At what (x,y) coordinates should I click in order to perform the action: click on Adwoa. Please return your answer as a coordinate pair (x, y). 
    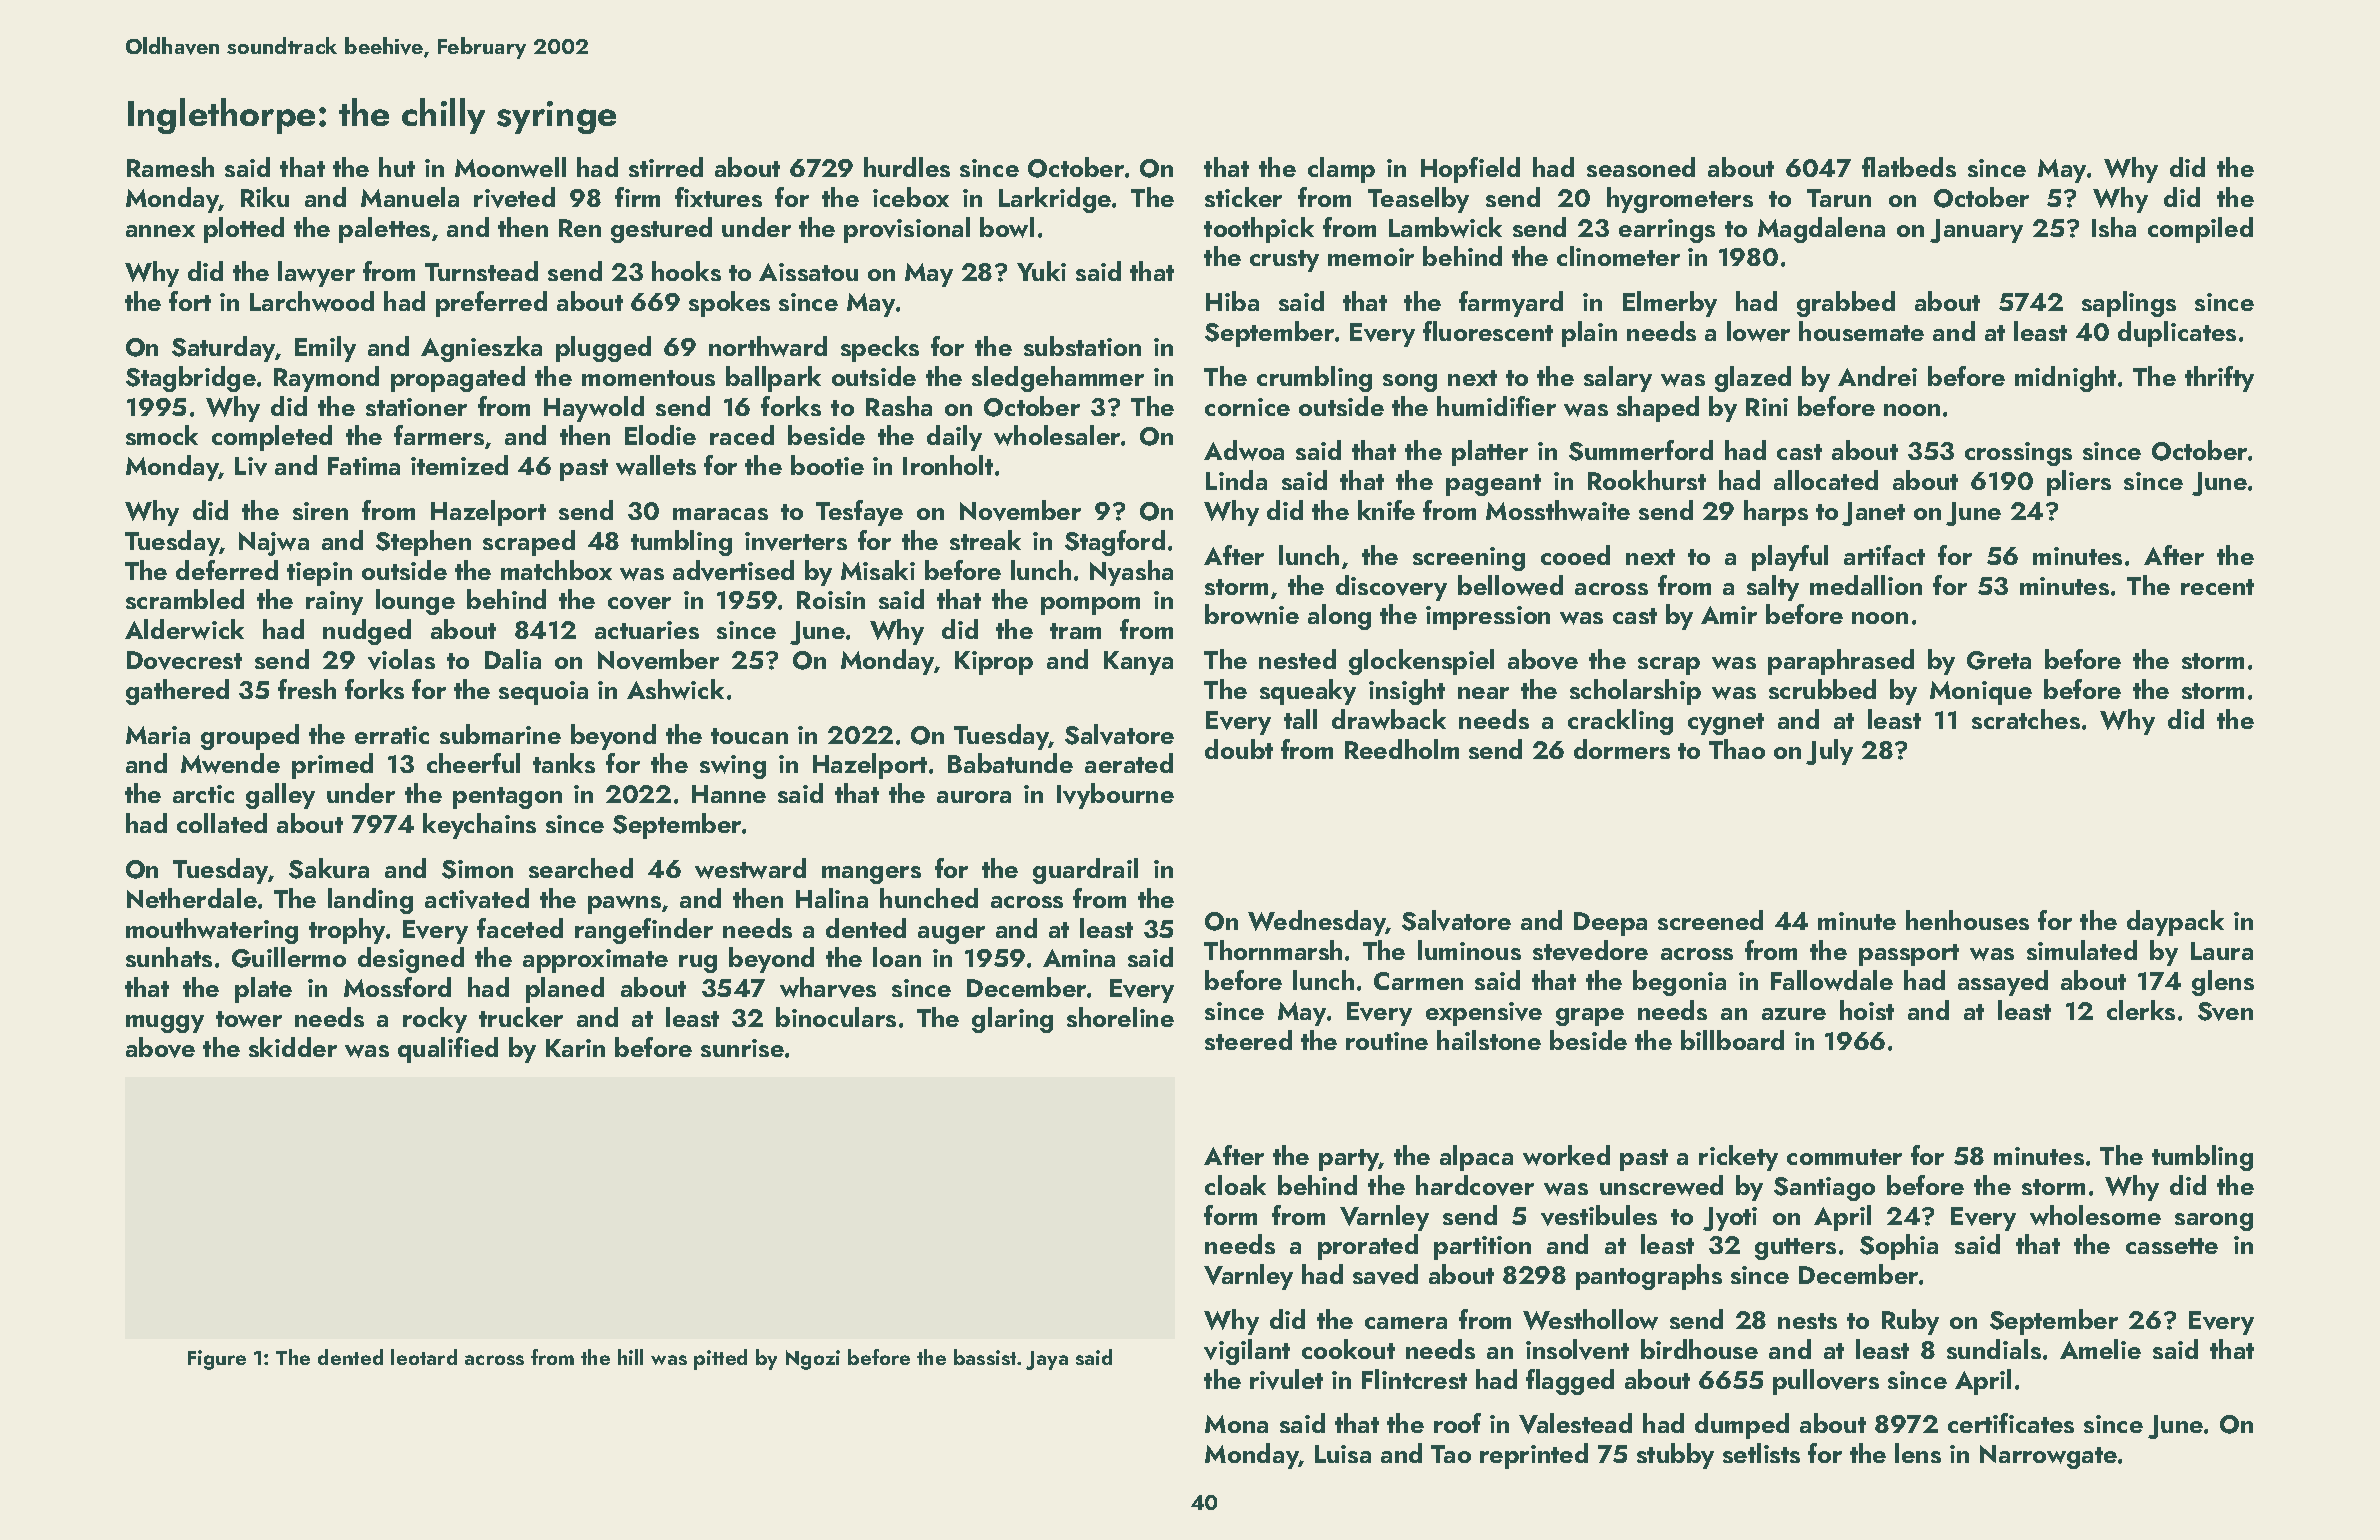
    Looking at the image, I should click on (1244, 450).
